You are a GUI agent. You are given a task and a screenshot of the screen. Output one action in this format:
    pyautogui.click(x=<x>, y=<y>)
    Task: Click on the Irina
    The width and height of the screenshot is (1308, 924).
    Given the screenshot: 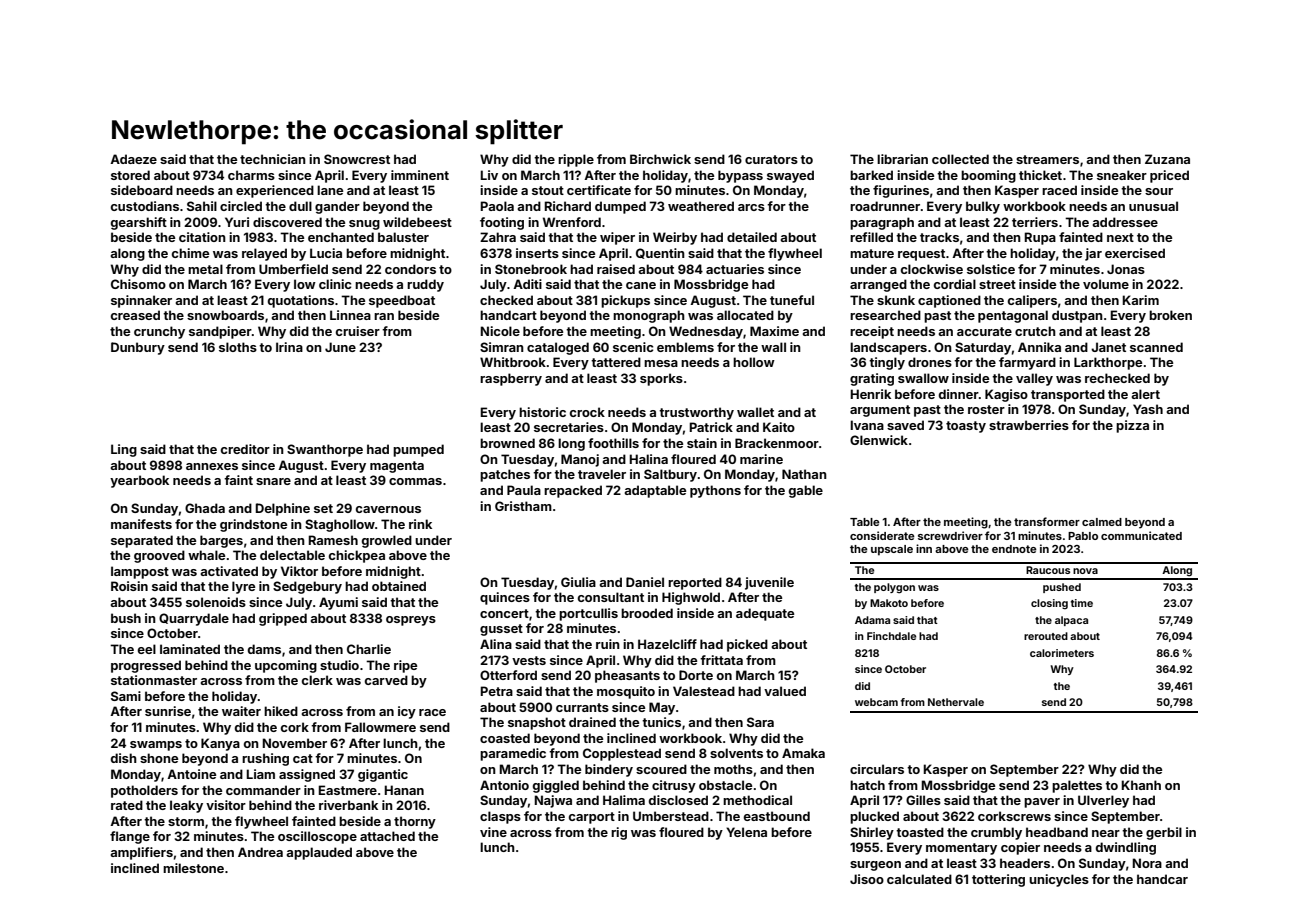 What is the action you would take?
    pyautogui.click(x=289, y=347)
